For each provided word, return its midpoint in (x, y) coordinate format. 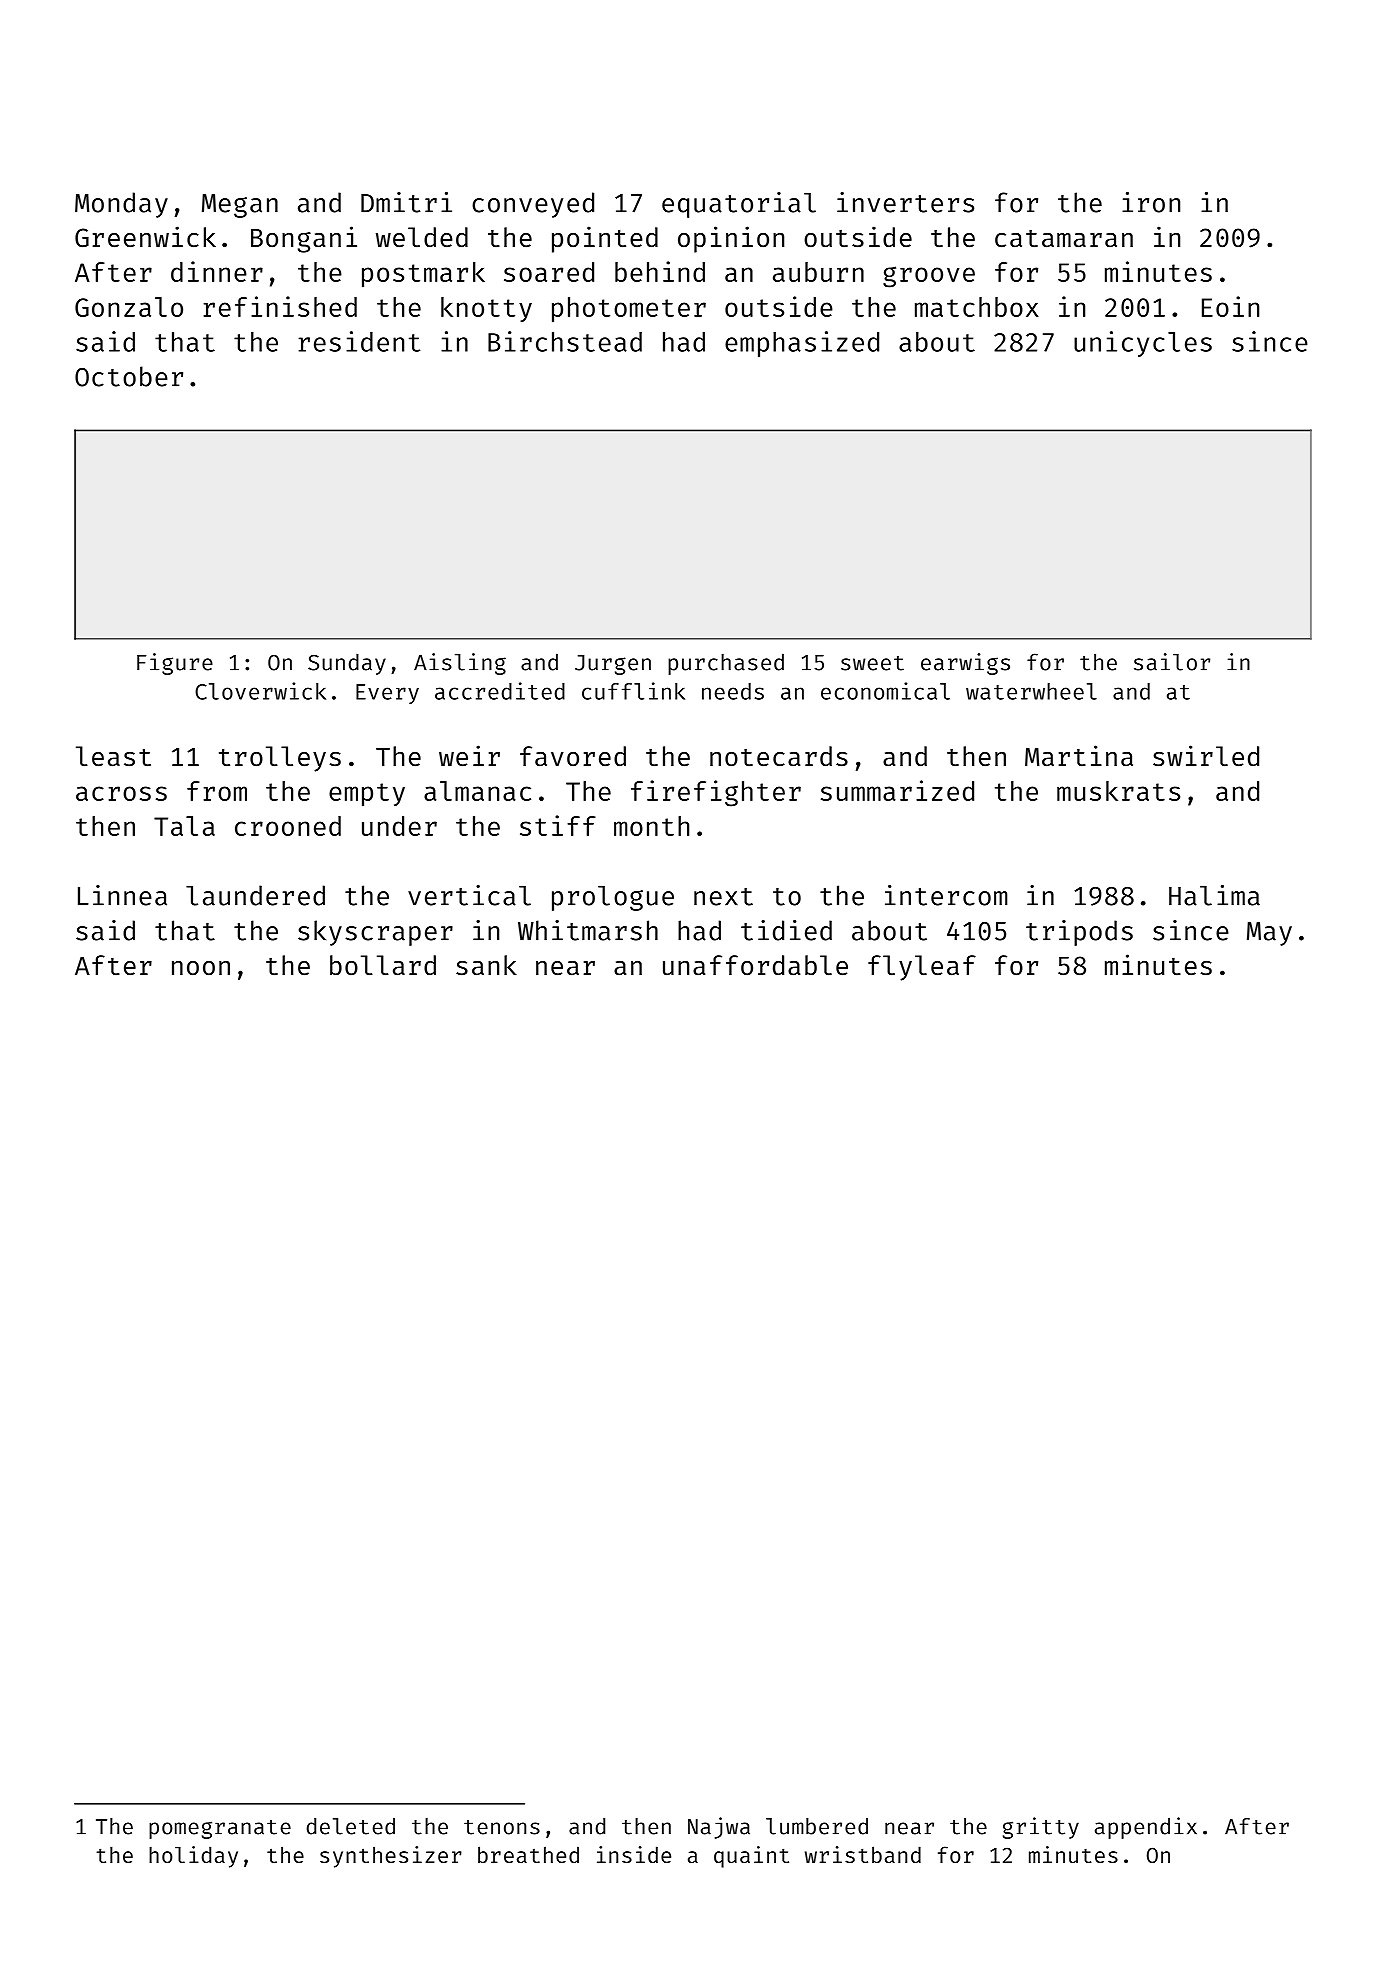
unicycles (1143, 344)
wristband (863, 1854)
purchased (726, 664)
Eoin (1230, 306)
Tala (184, 826)
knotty (486, 309)
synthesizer (391, 1857)
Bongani (304, 239)
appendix (1146, 1828)
